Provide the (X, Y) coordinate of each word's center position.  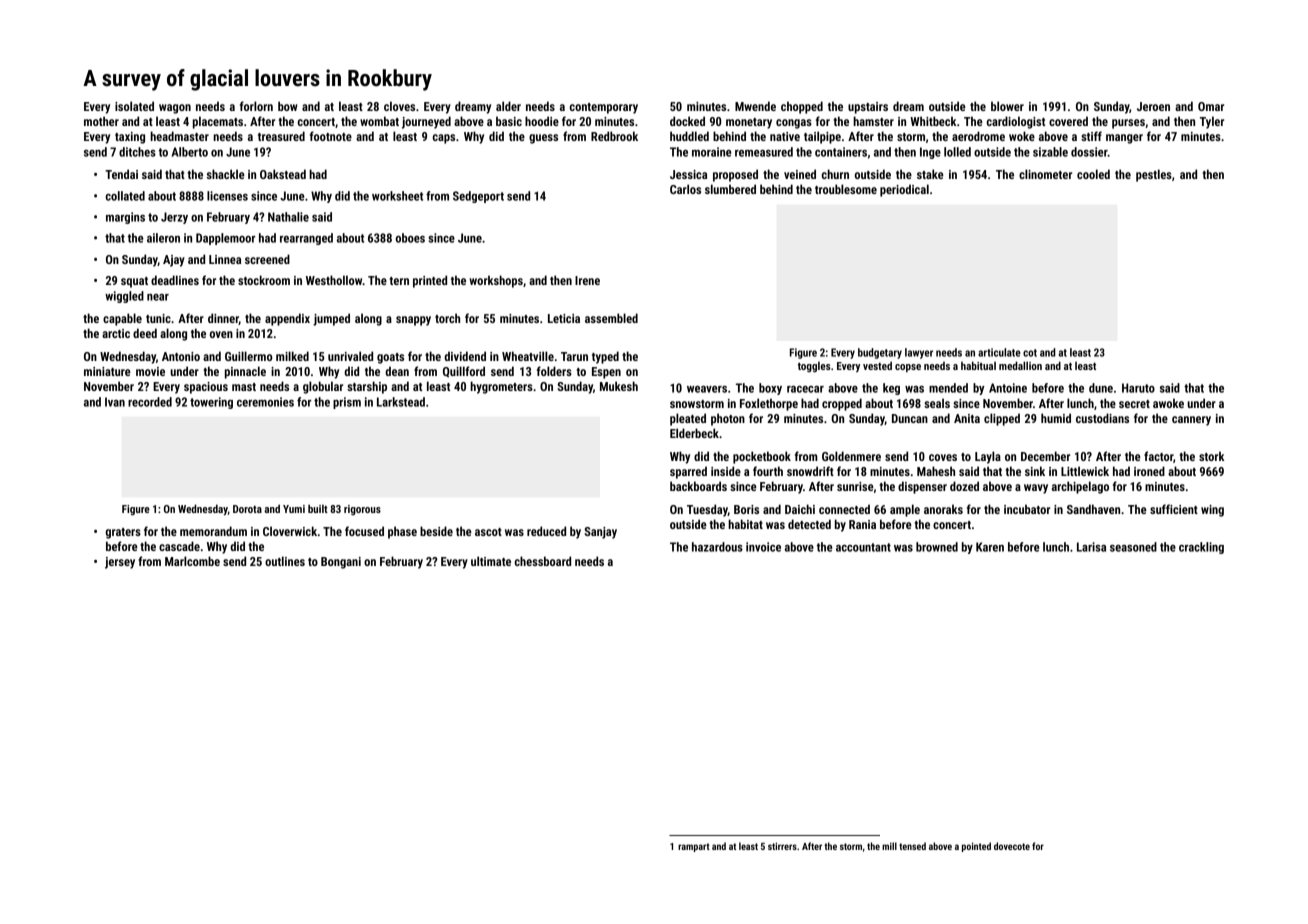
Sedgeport (478, 197)
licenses (227, 196)
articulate (999, 352)
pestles (1154, 175)
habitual (978, 365)
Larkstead (401, 402)
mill (889, 846)
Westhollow (334, 280)
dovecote (1012, 846)
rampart (694, 847)
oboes (410, 238)
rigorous (362, 510)
